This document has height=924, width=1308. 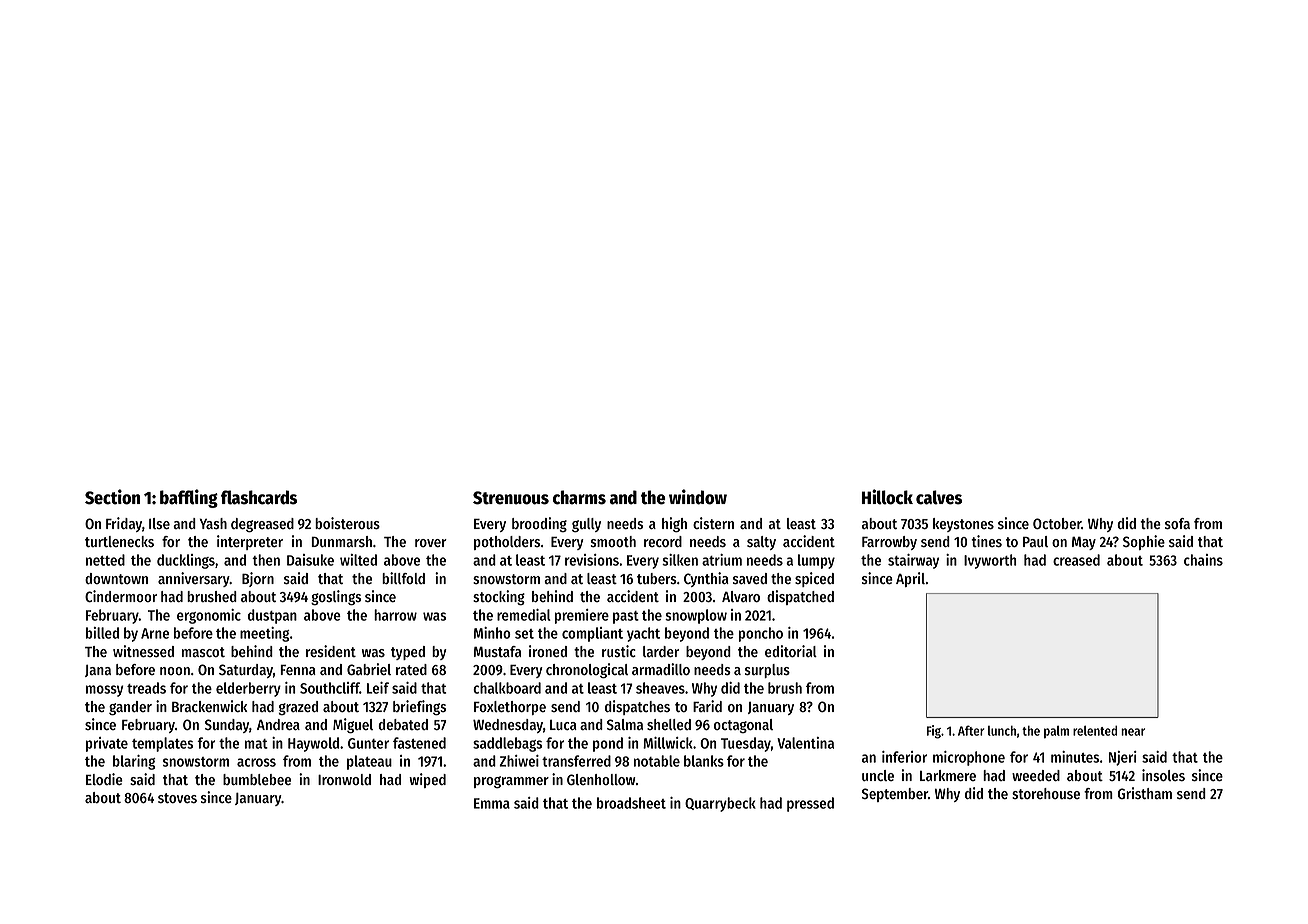 I want to click on April, so click(x=910, y=579).
